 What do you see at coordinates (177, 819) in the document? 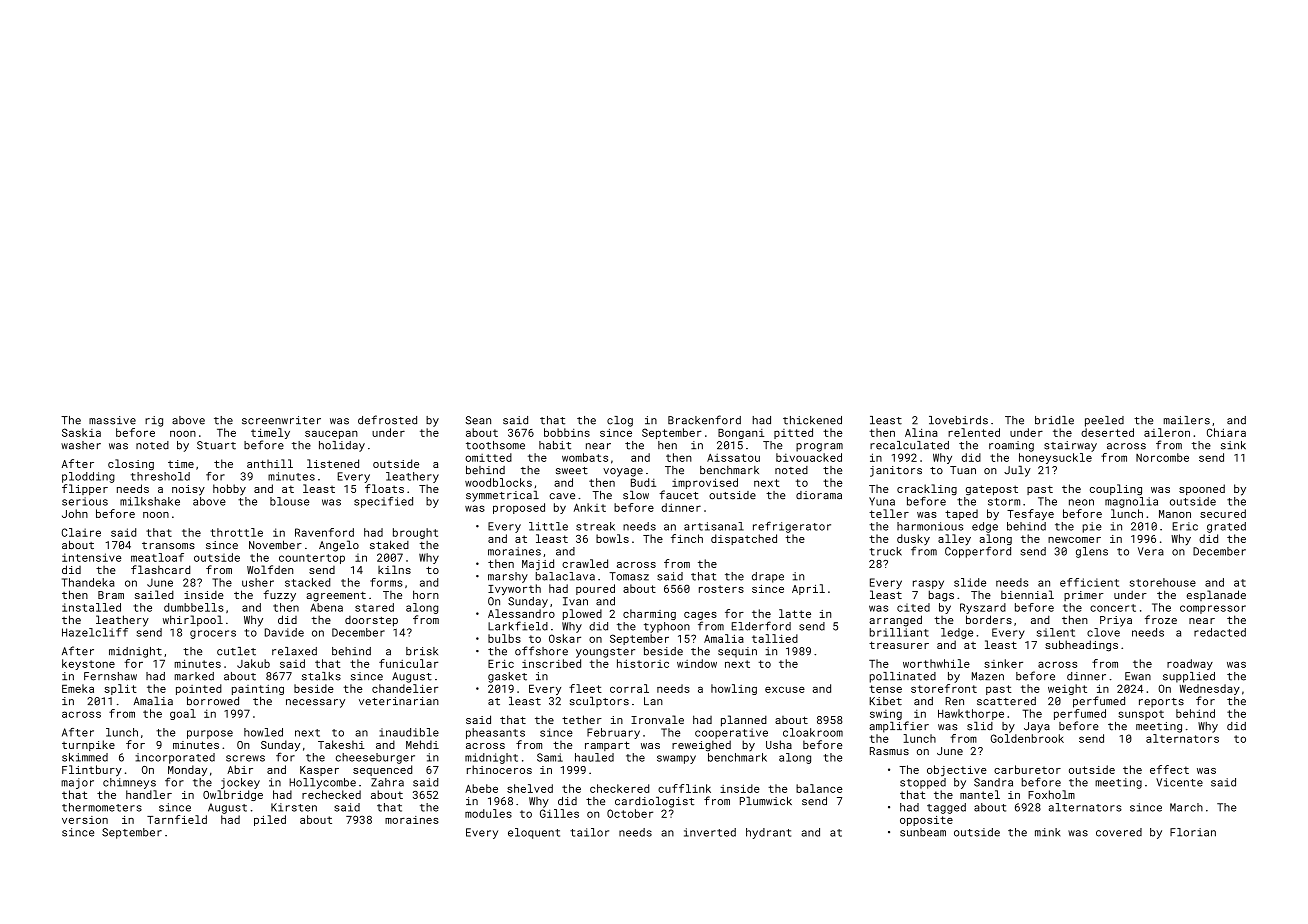
I see `Tarnfield` at bounding box center [177, 819].
